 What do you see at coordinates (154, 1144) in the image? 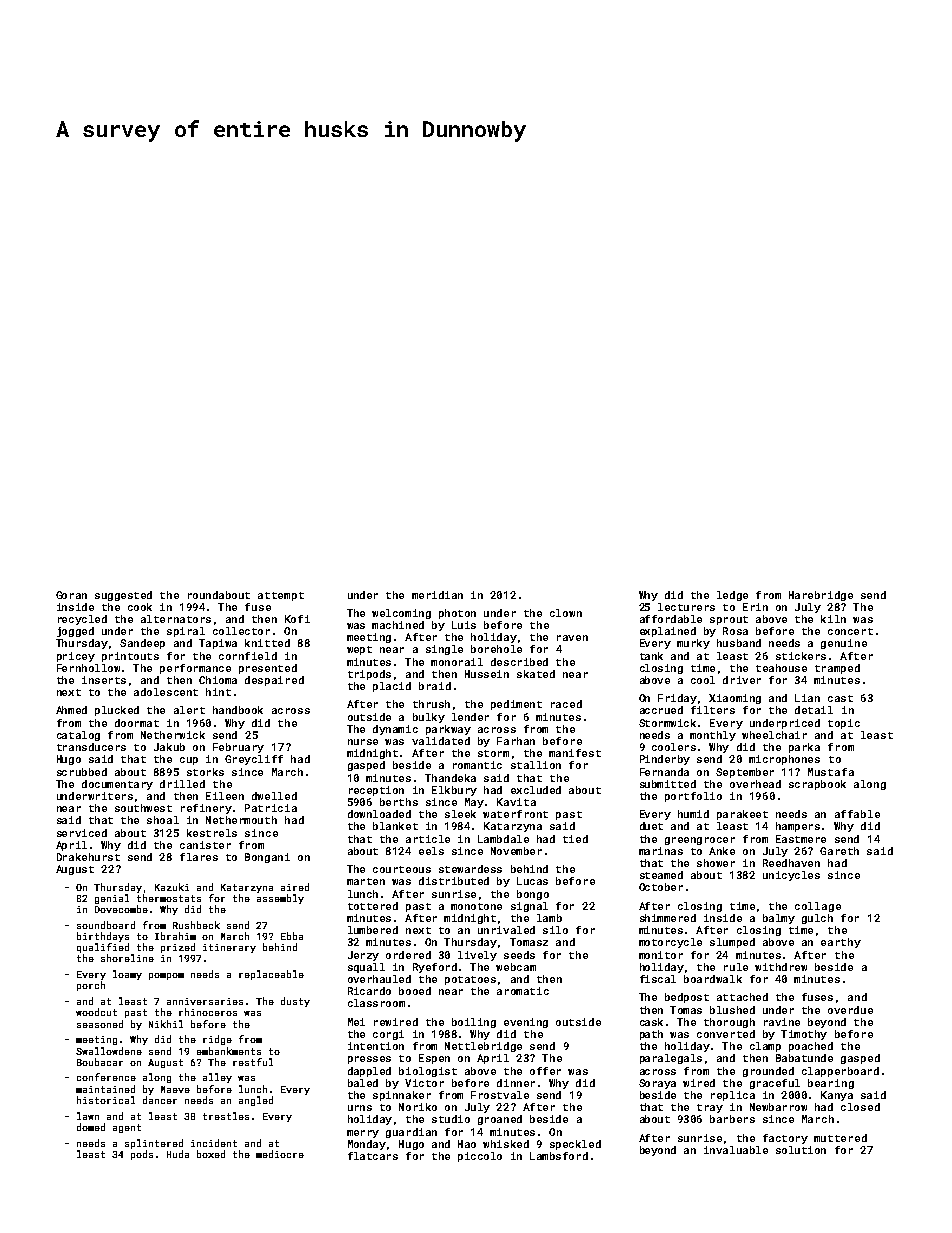
I see `splintered` at bounding box center [154, 1144].
